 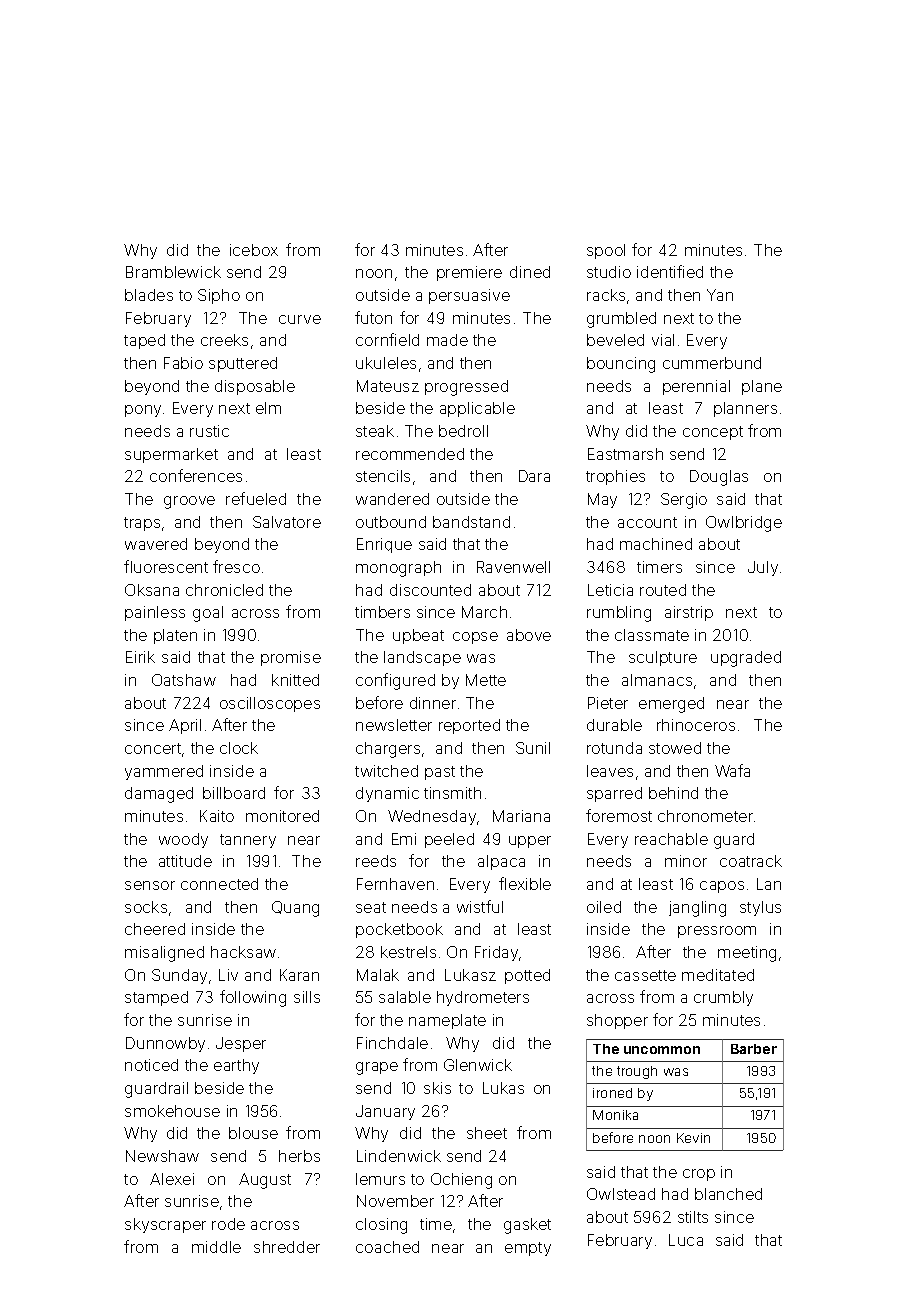 What do you see at coordinates (469, 273) in the image?
I see `premiere` at bounding box center [469, 273].
